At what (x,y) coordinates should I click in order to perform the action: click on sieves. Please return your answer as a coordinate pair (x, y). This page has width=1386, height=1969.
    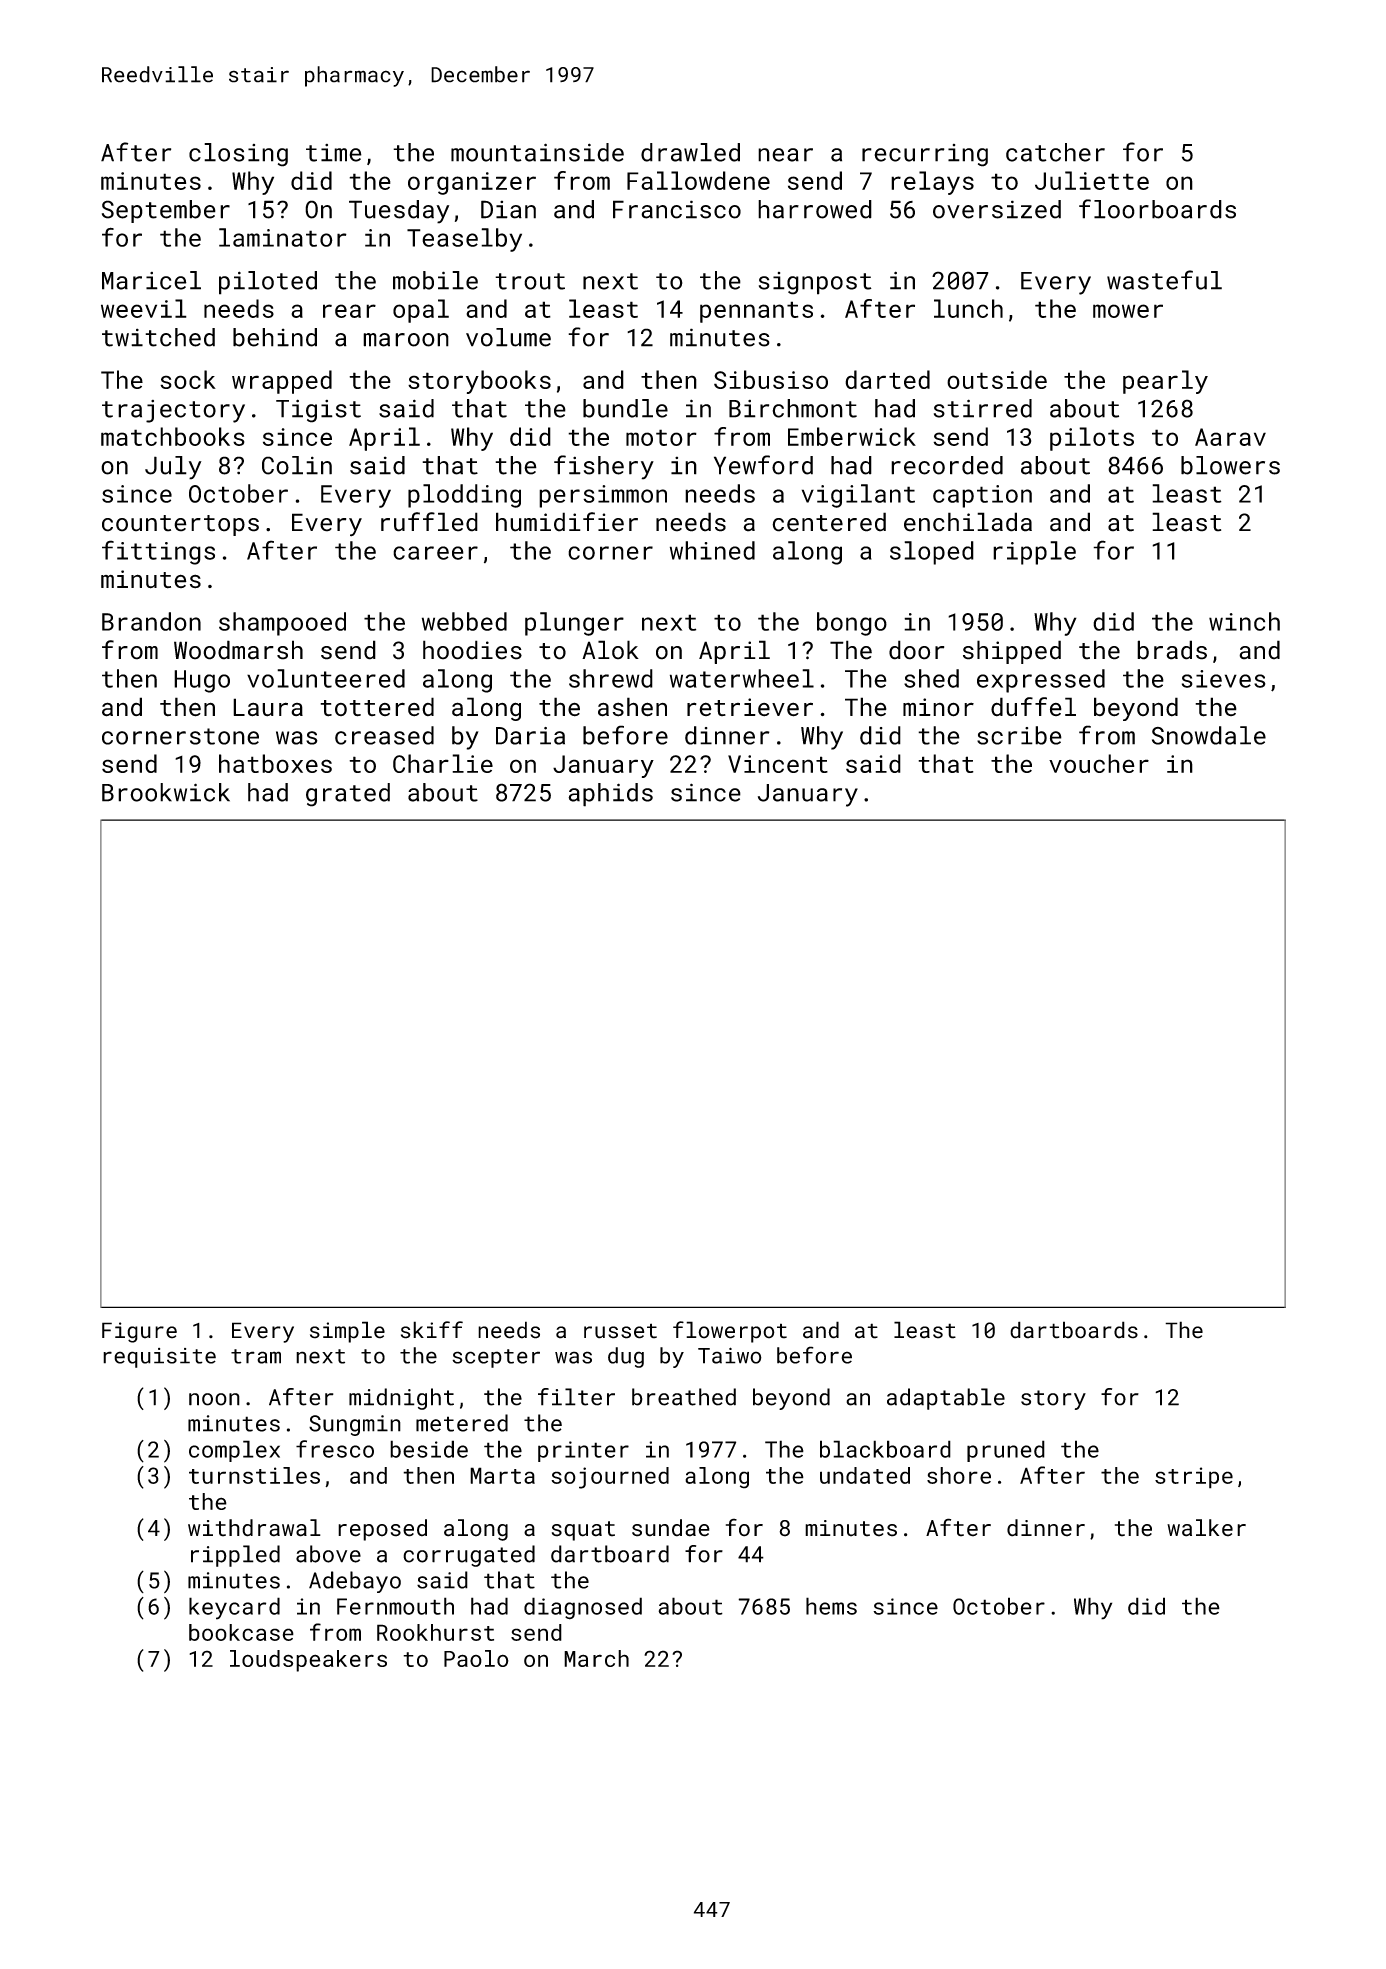
    Looking at the image, I should click on (1224, 679).
